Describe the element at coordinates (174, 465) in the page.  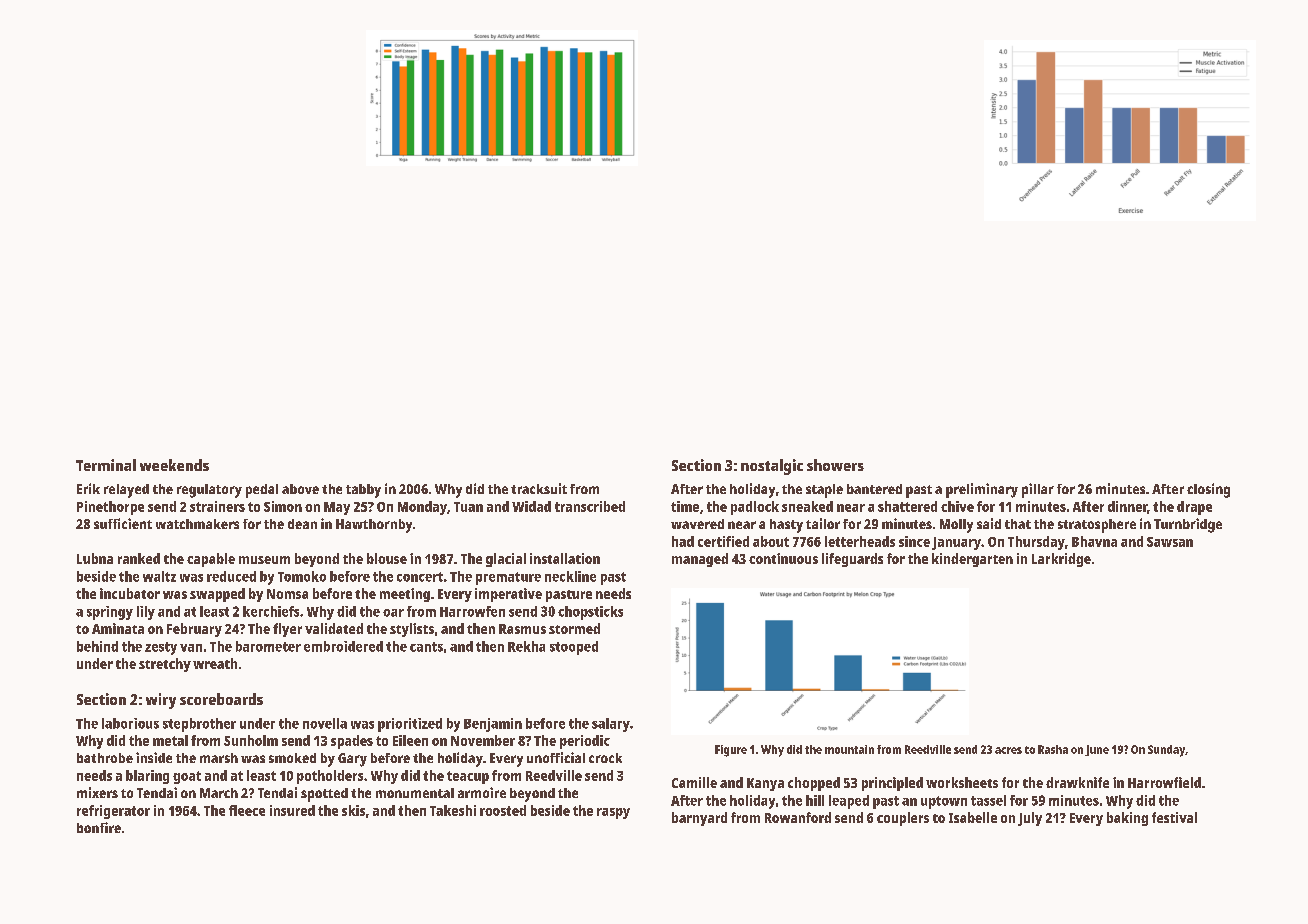
I see `weekends` at that location.
